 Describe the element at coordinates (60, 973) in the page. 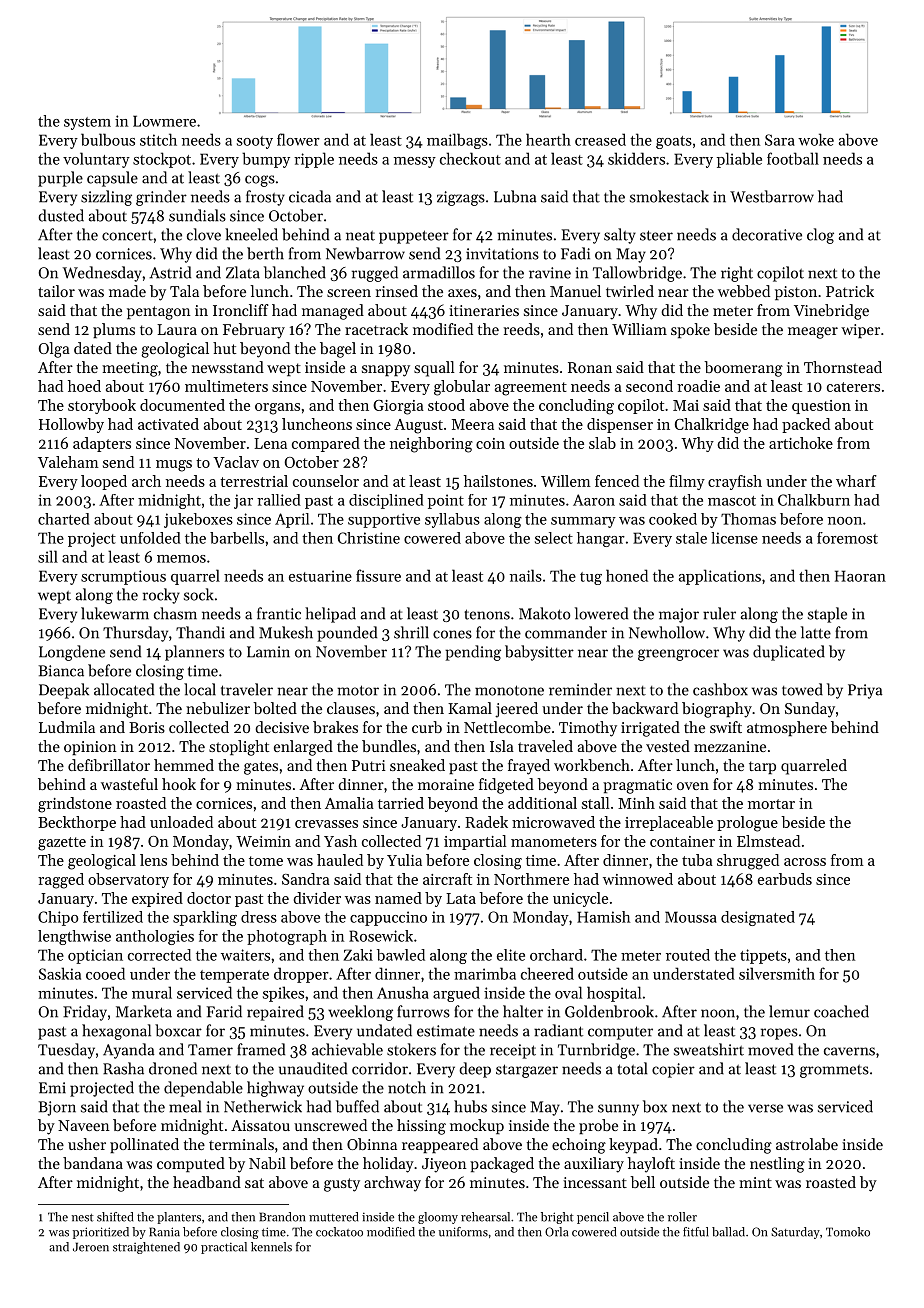

I see `Saskia` at that location.
